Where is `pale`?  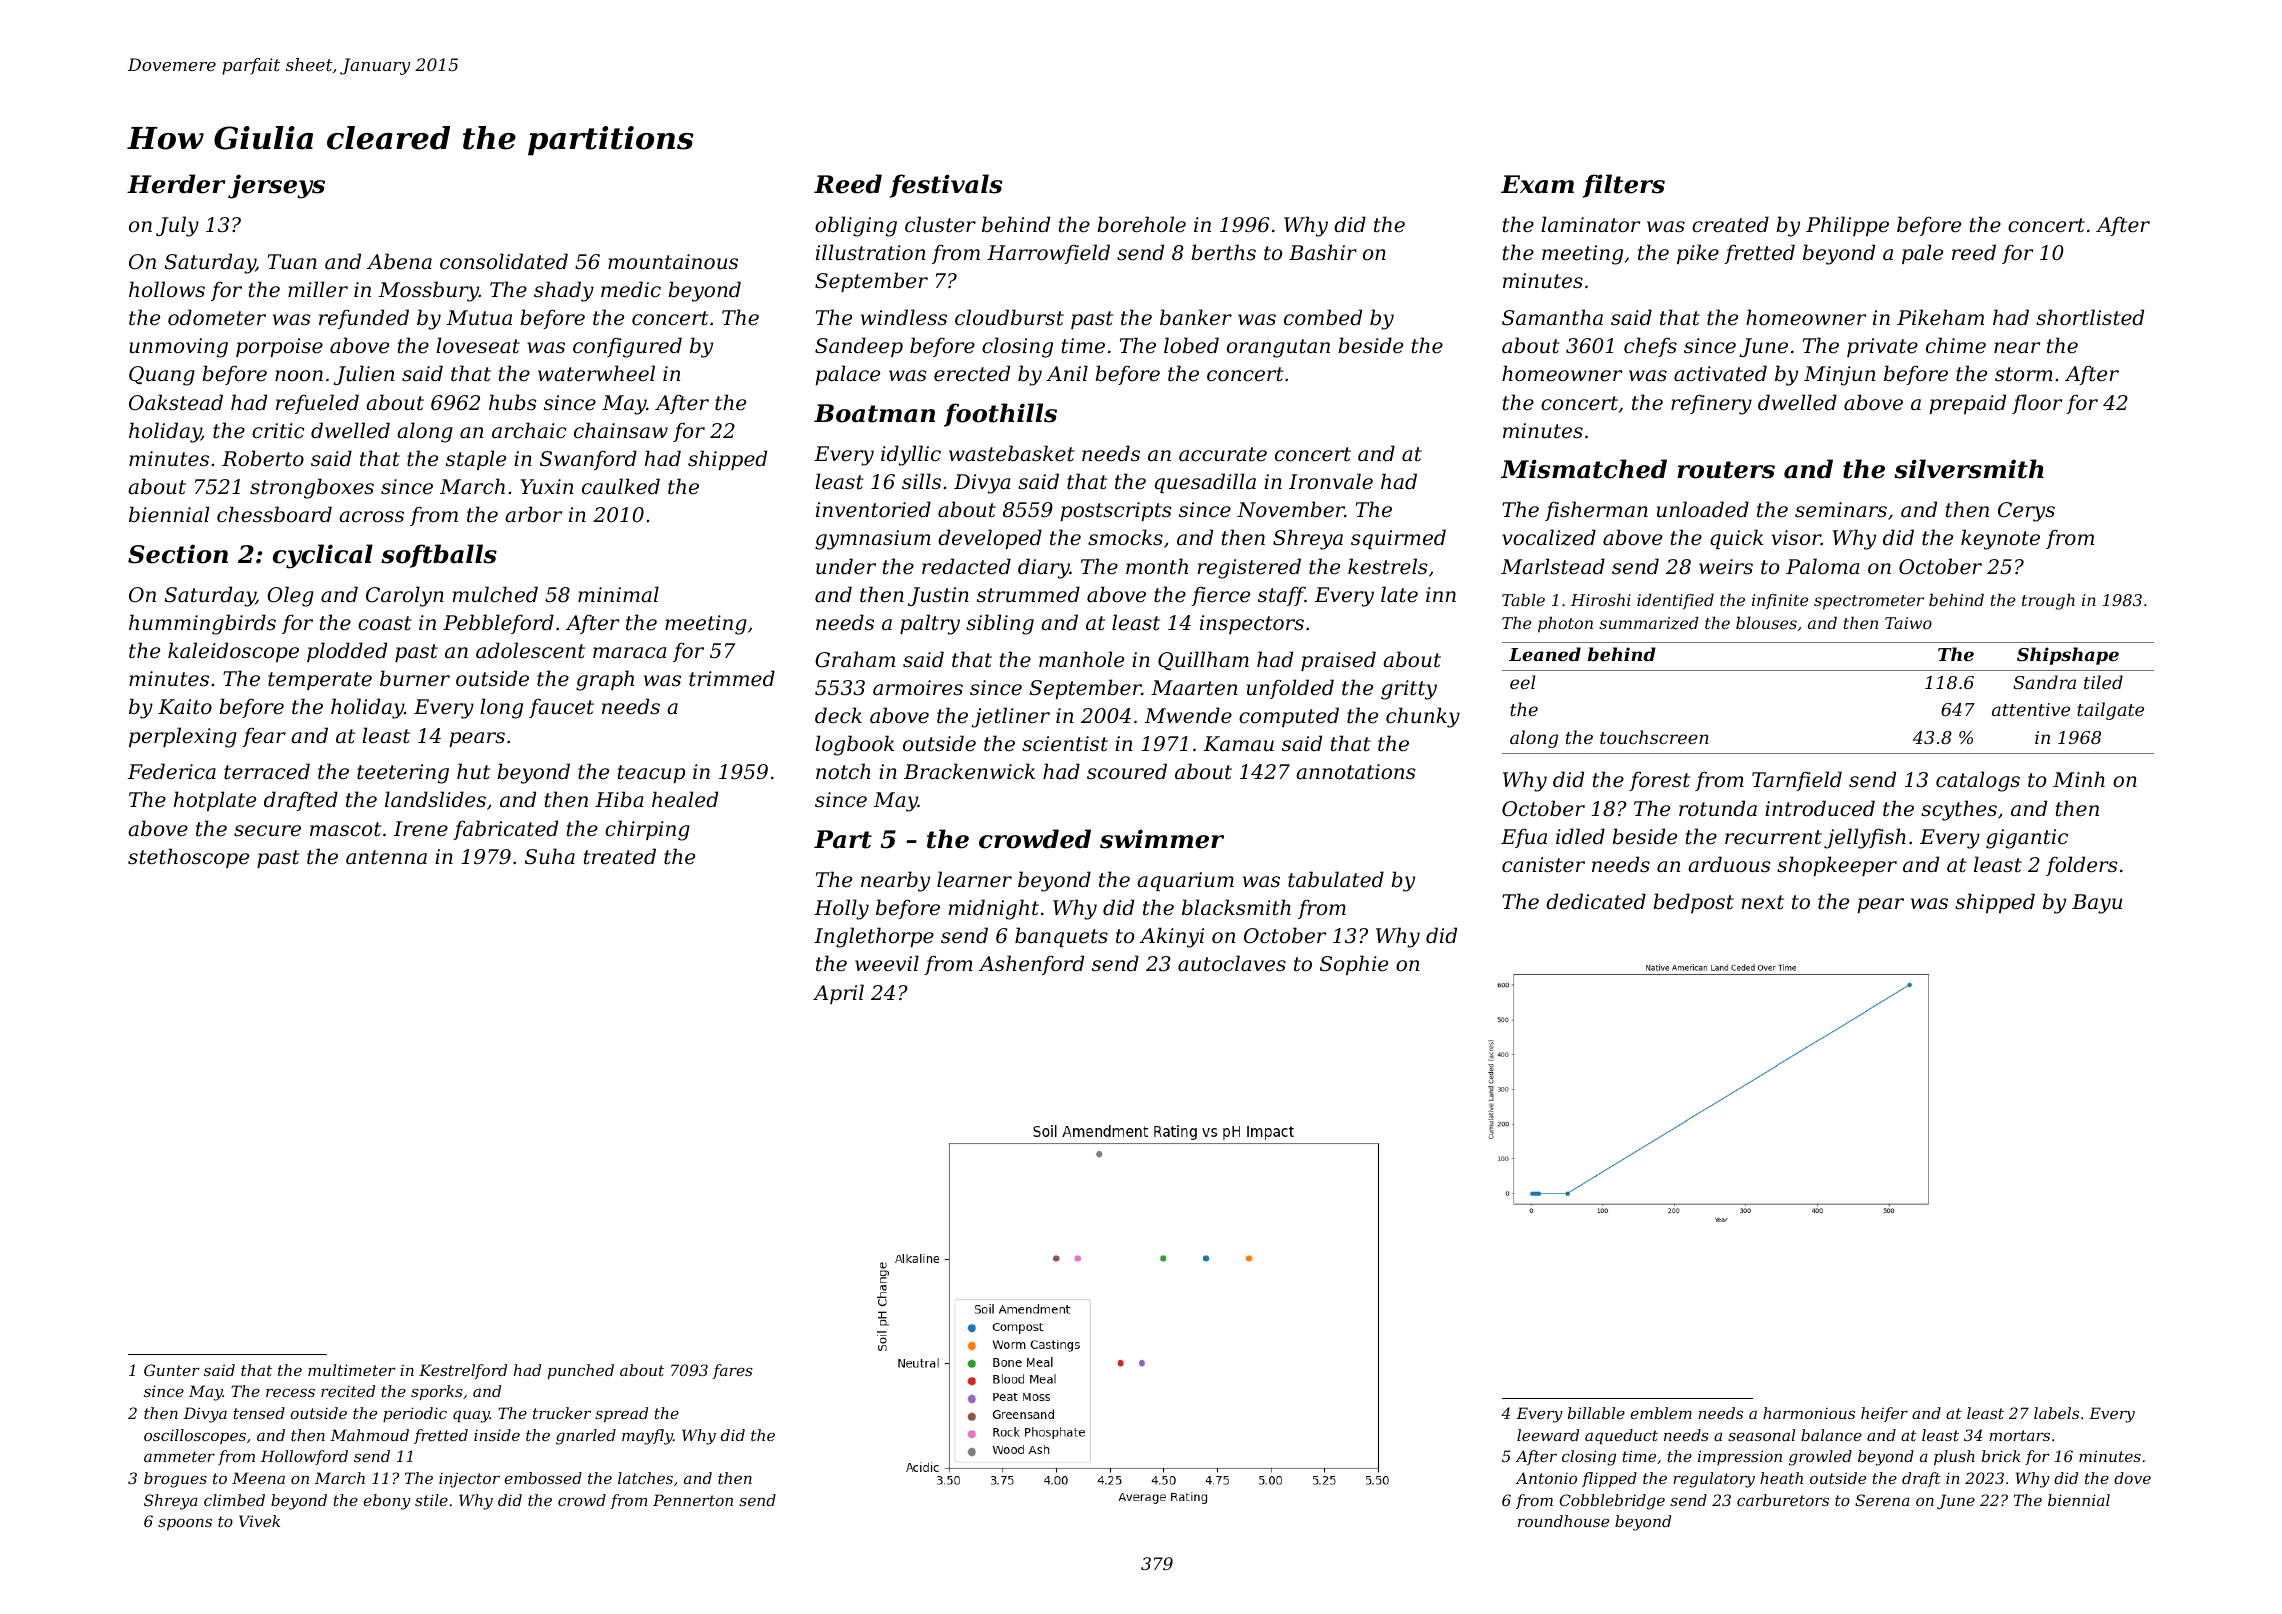
pale is located at coordinates (1922, 254).
